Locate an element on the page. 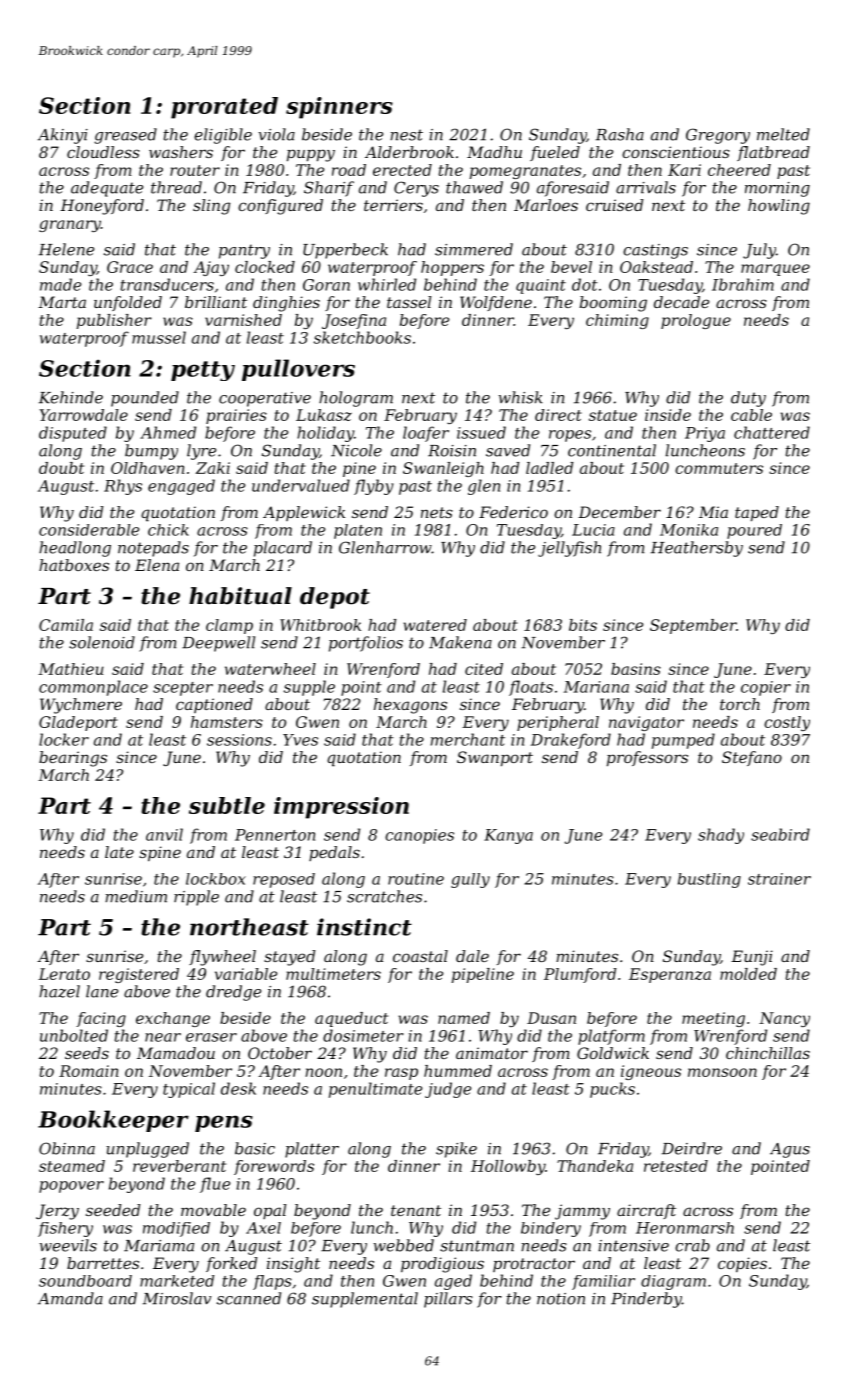 The image size is (849, 1400). hologram is located at coordinates (356, 399).
